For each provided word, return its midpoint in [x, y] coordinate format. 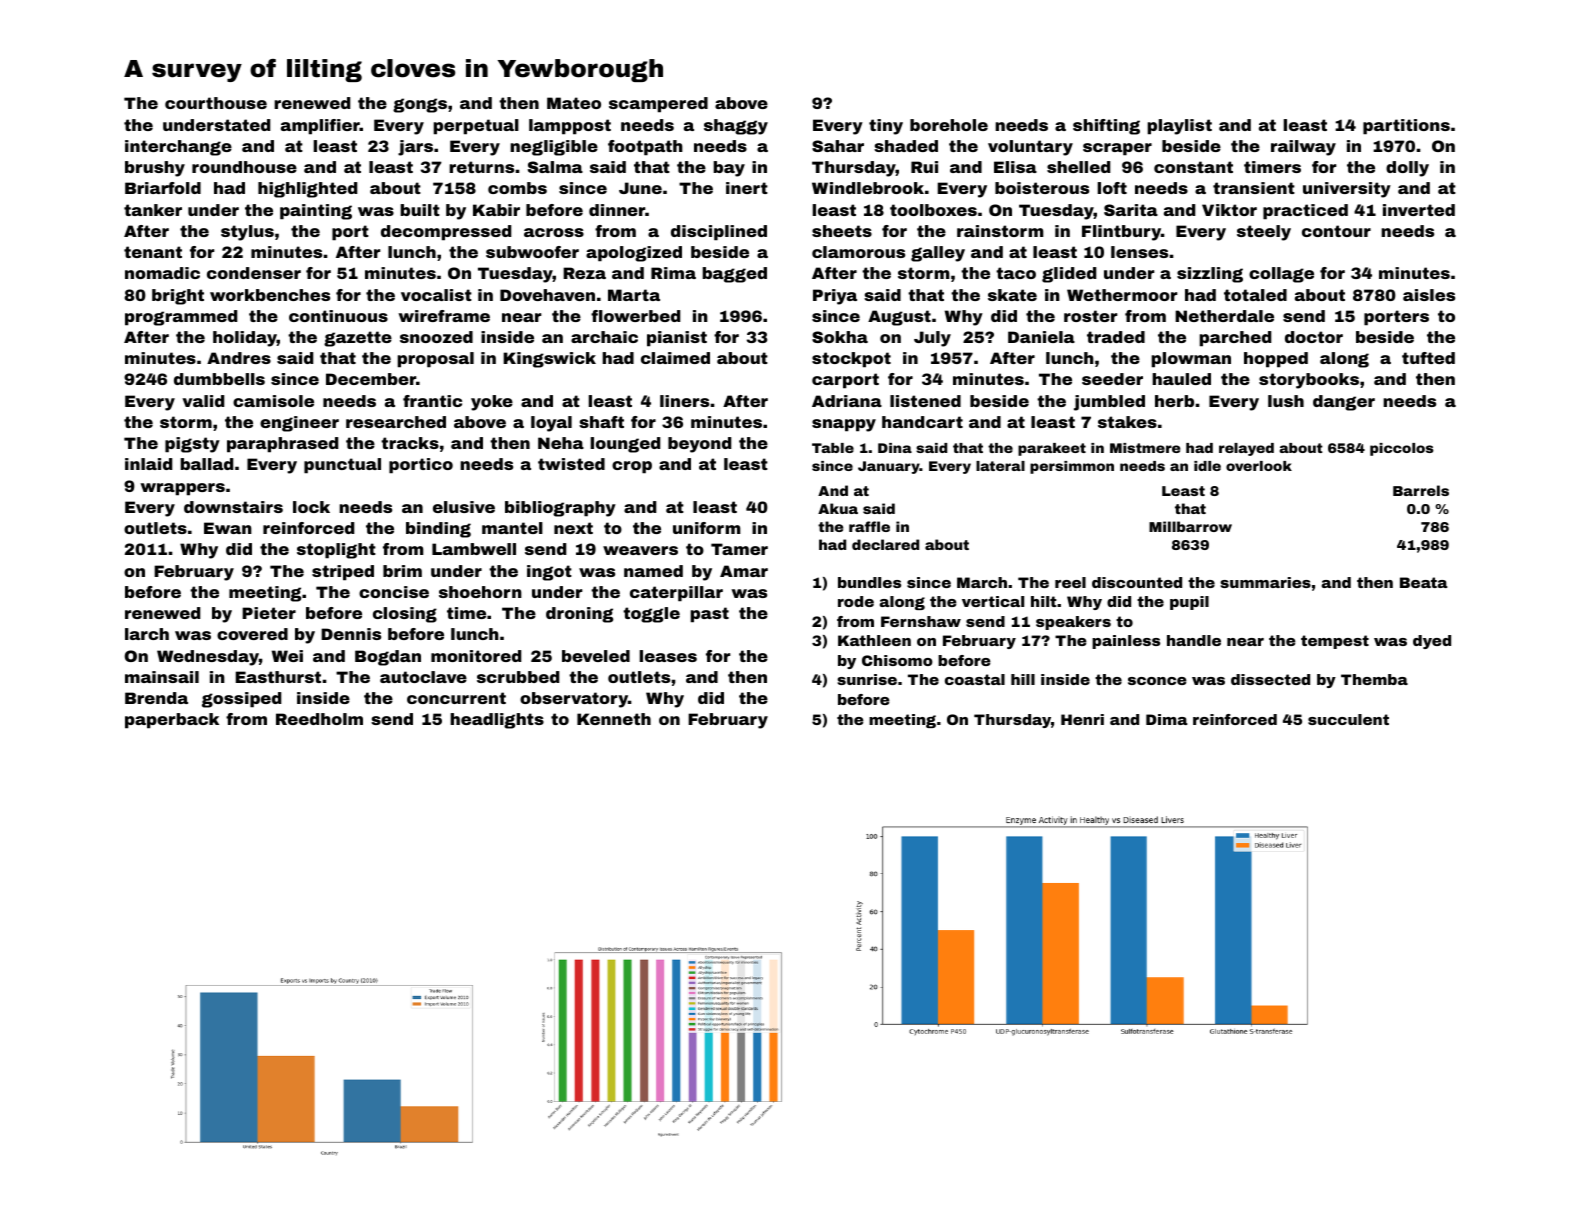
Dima [1167, 719]
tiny [886, 127]
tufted [1428, 358]
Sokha [840, 337]
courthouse [216, 103]
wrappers [182, 489]
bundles [869, 582]
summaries [1265, 582]
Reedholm [319, 719]
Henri [1082, 719]
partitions [1406, 127]
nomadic [162, 273]
